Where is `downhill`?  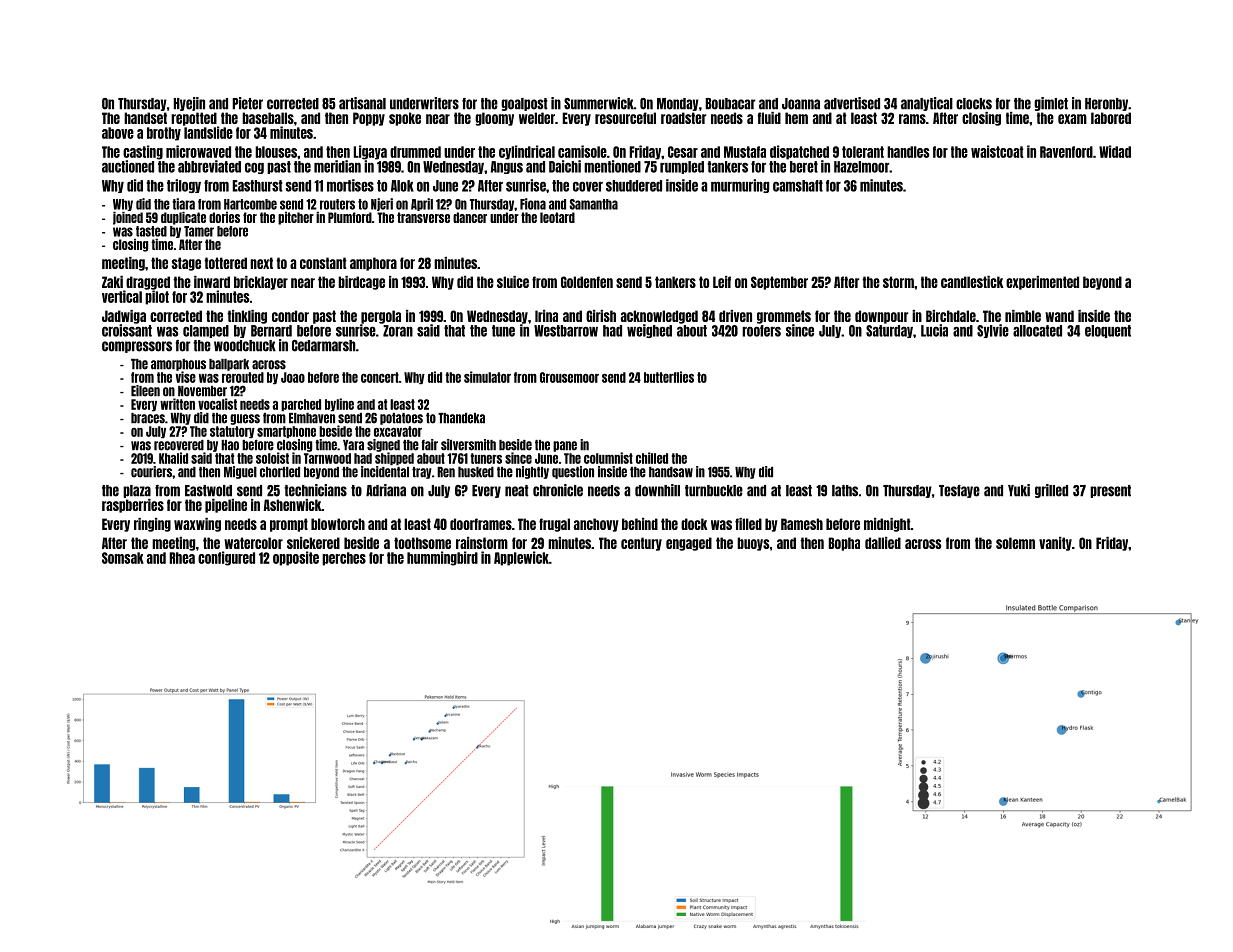
downhill is located at coordinates (657, 490).
